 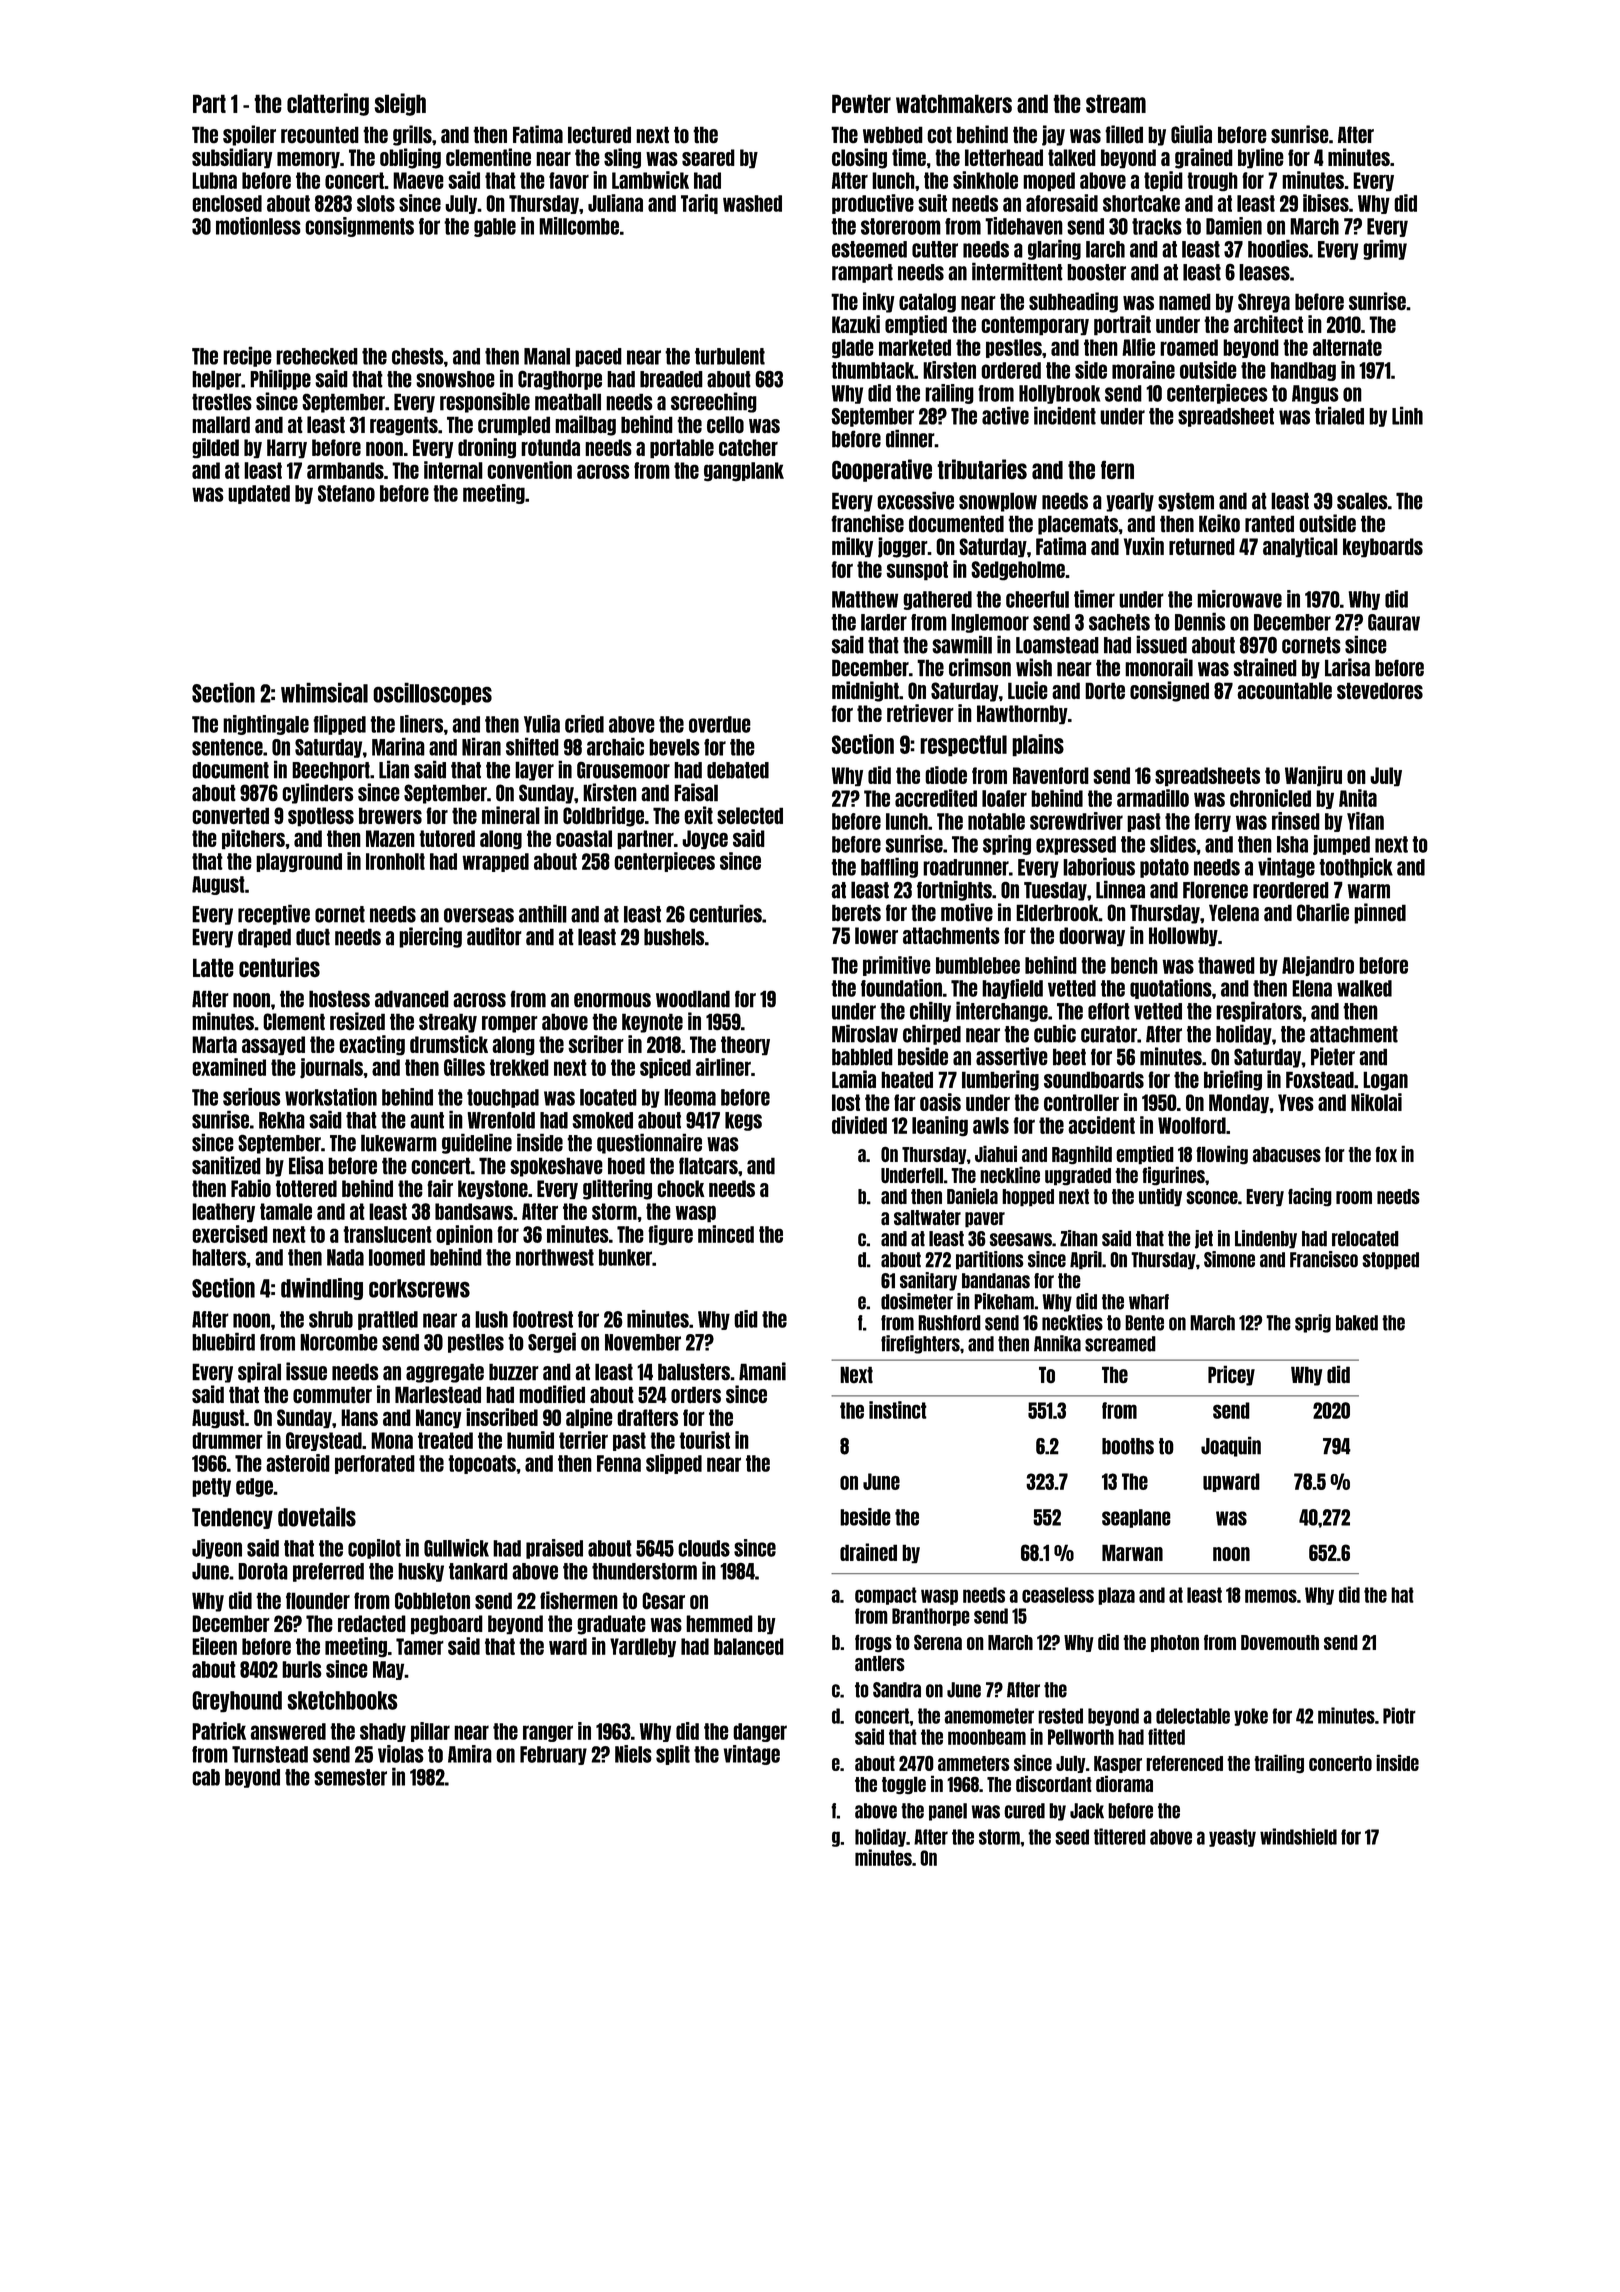 What do you see at coordinates (400, 104) in the page?
I see `sleigh` at bounding box center [400, 104].
